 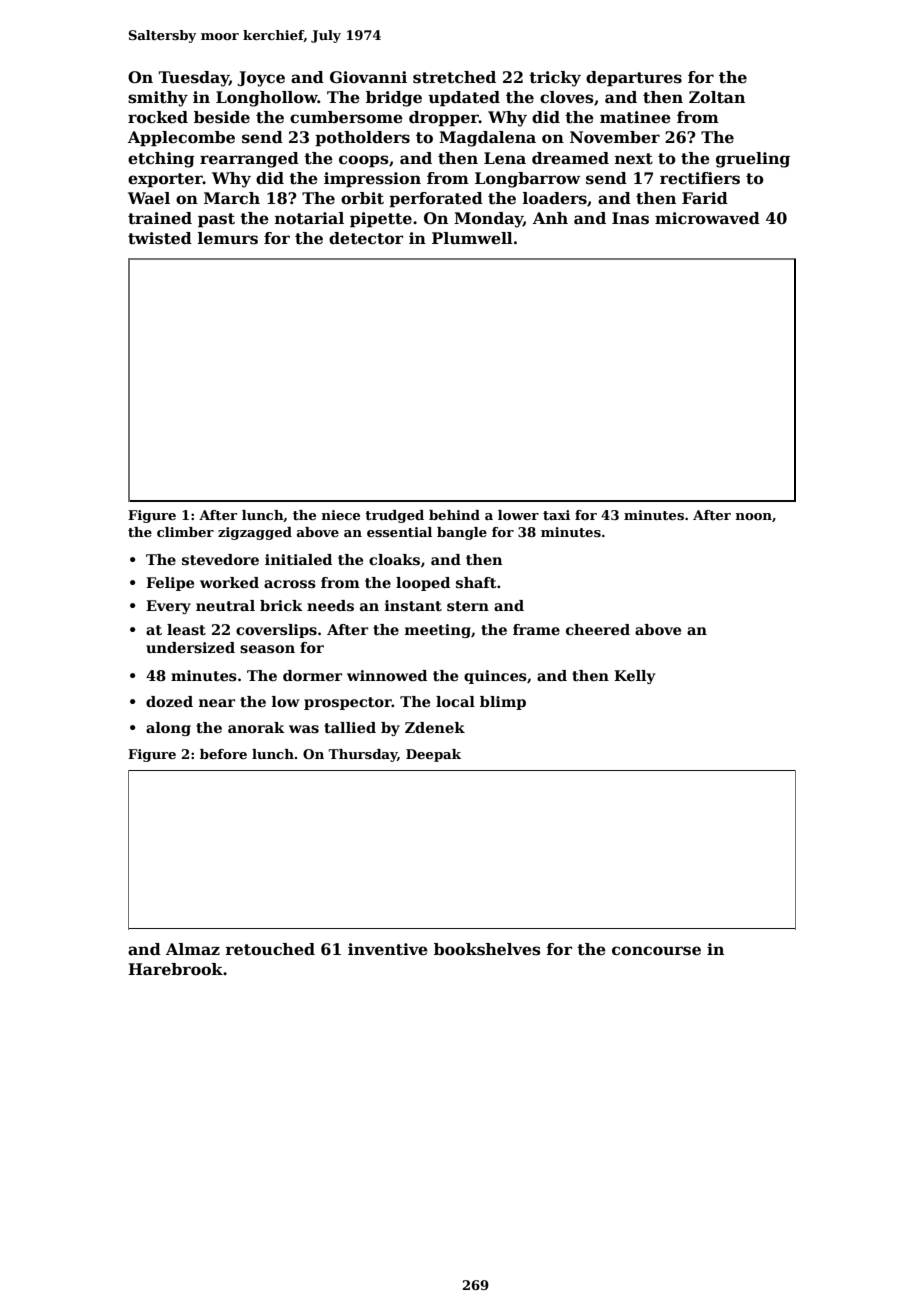 What do you see at coordinates (753, 160) in the page?
I see `grueling` at bounding box center [753, 160].
